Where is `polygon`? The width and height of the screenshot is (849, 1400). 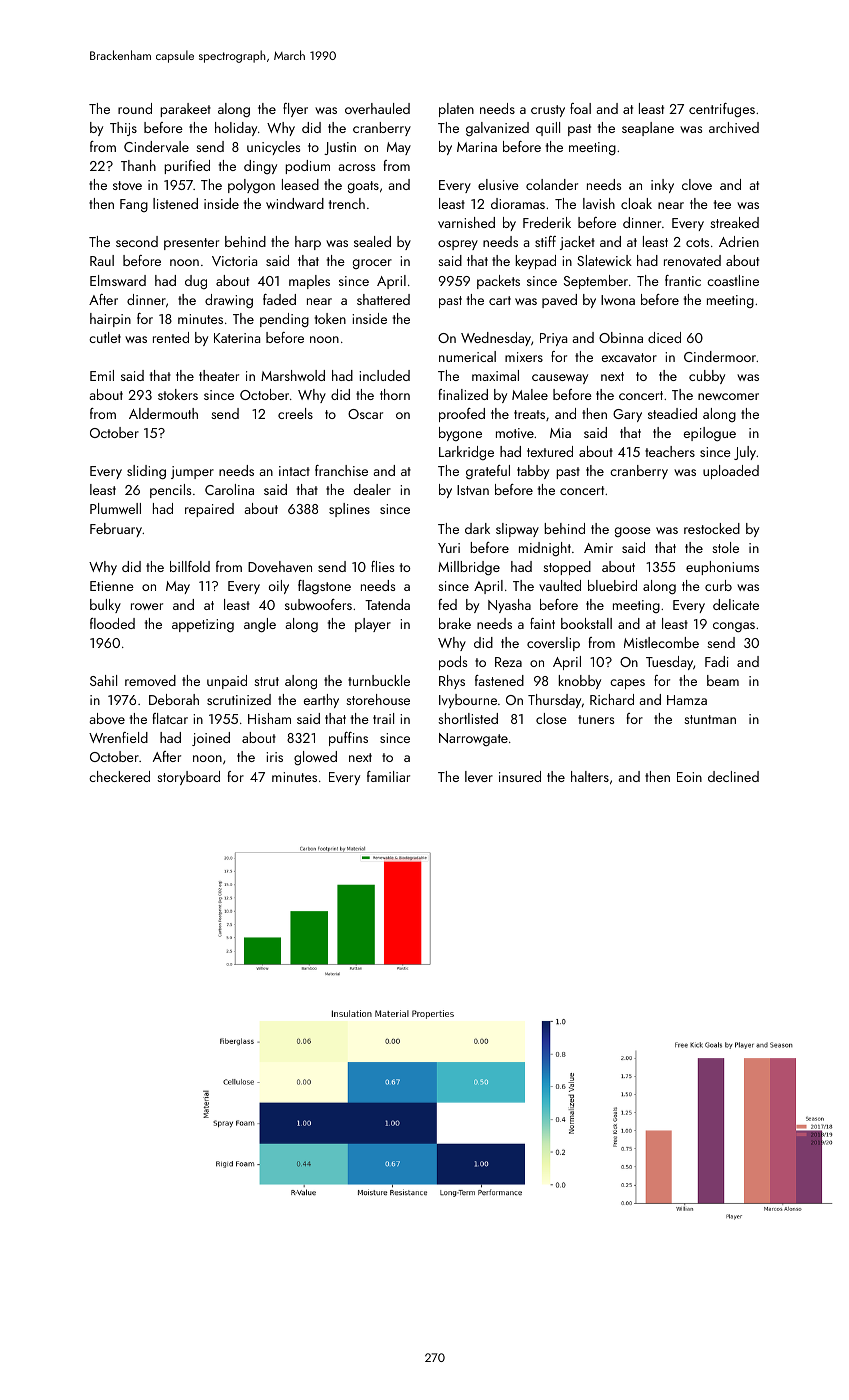
polygon is located at coordinates (251, 186).
